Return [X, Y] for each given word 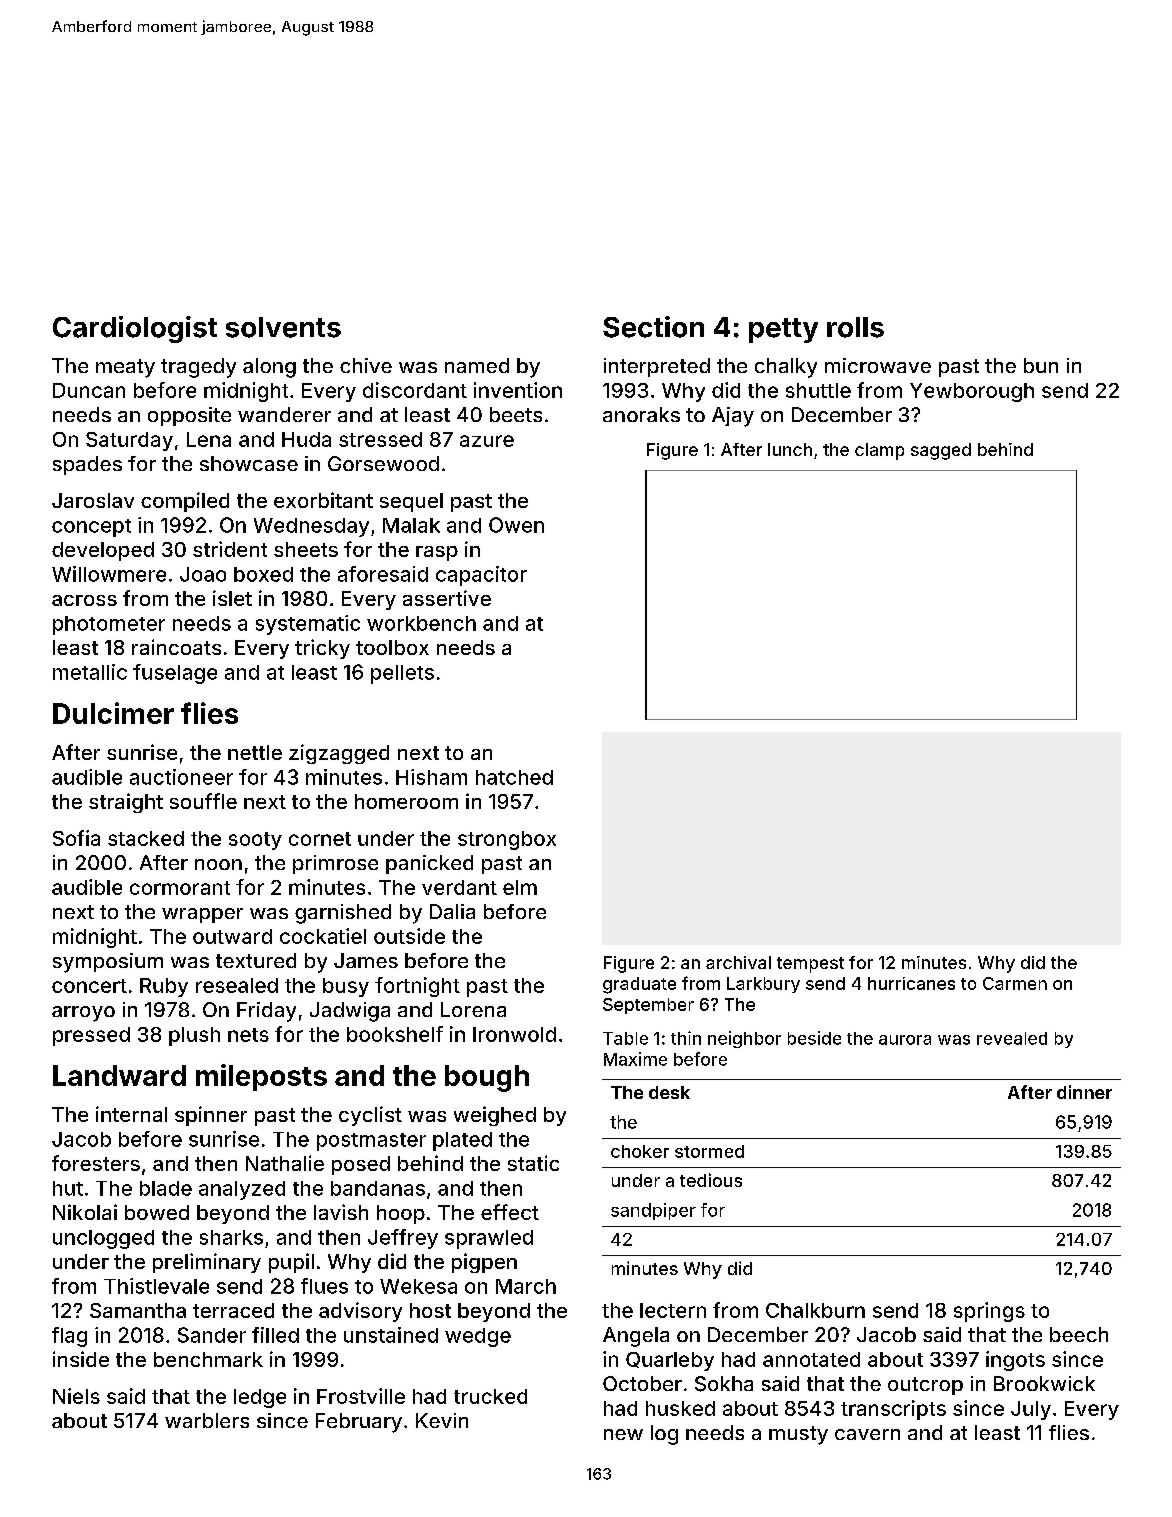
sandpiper [653, 1211]
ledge [260, 1398]
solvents [283, 327]
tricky [322, 649]
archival [738, 962]
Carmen [1015, 983]
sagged [941, 451]
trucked [490, 1396]
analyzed [242, 1190]
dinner [1084, 1092]
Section [653, 327]
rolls [855, 327]
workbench [421, 623]
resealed [237, 985]
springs [989, 1312]
